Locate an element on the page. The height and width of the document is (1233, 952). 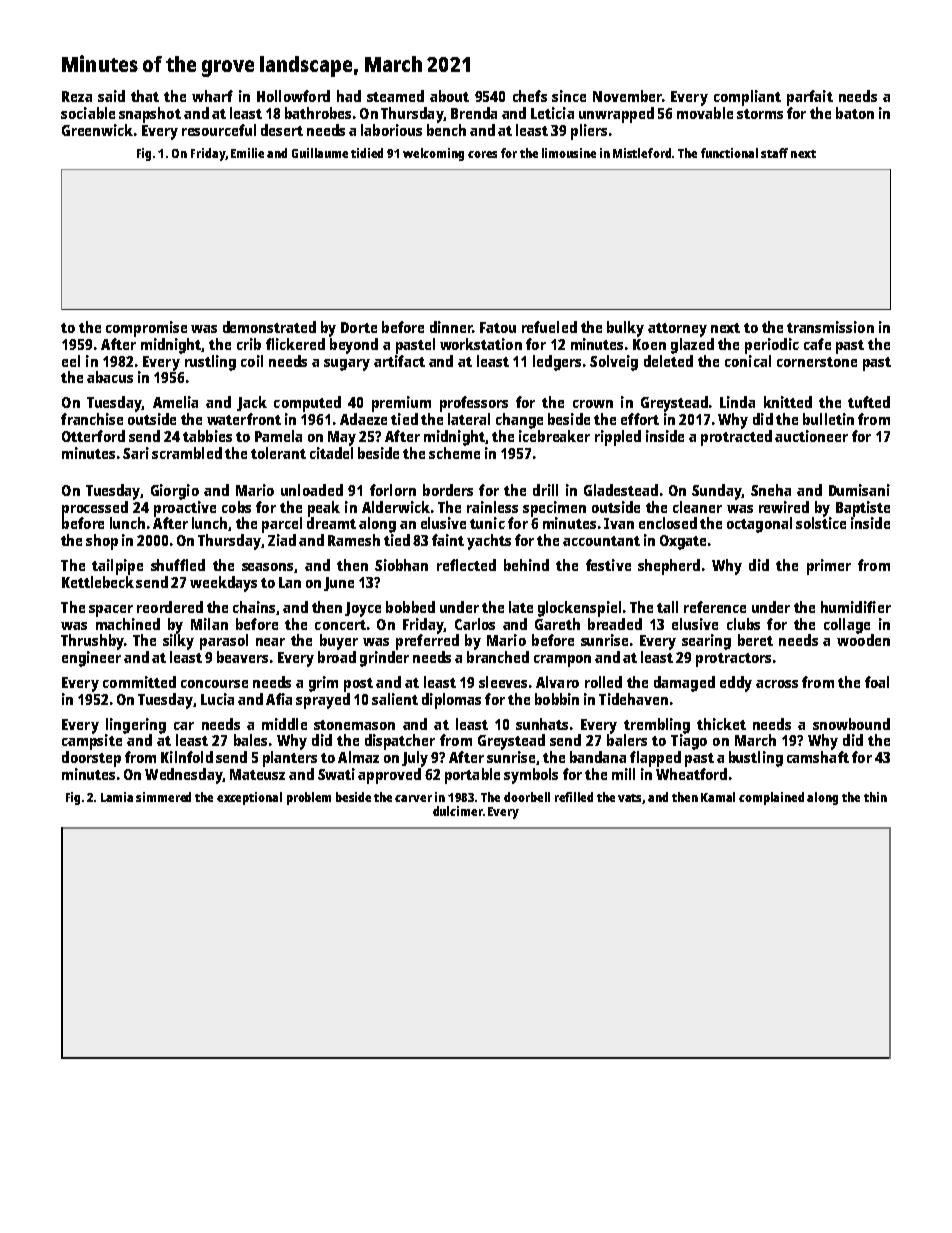
welcoming is located at coordinates (433, 154).
